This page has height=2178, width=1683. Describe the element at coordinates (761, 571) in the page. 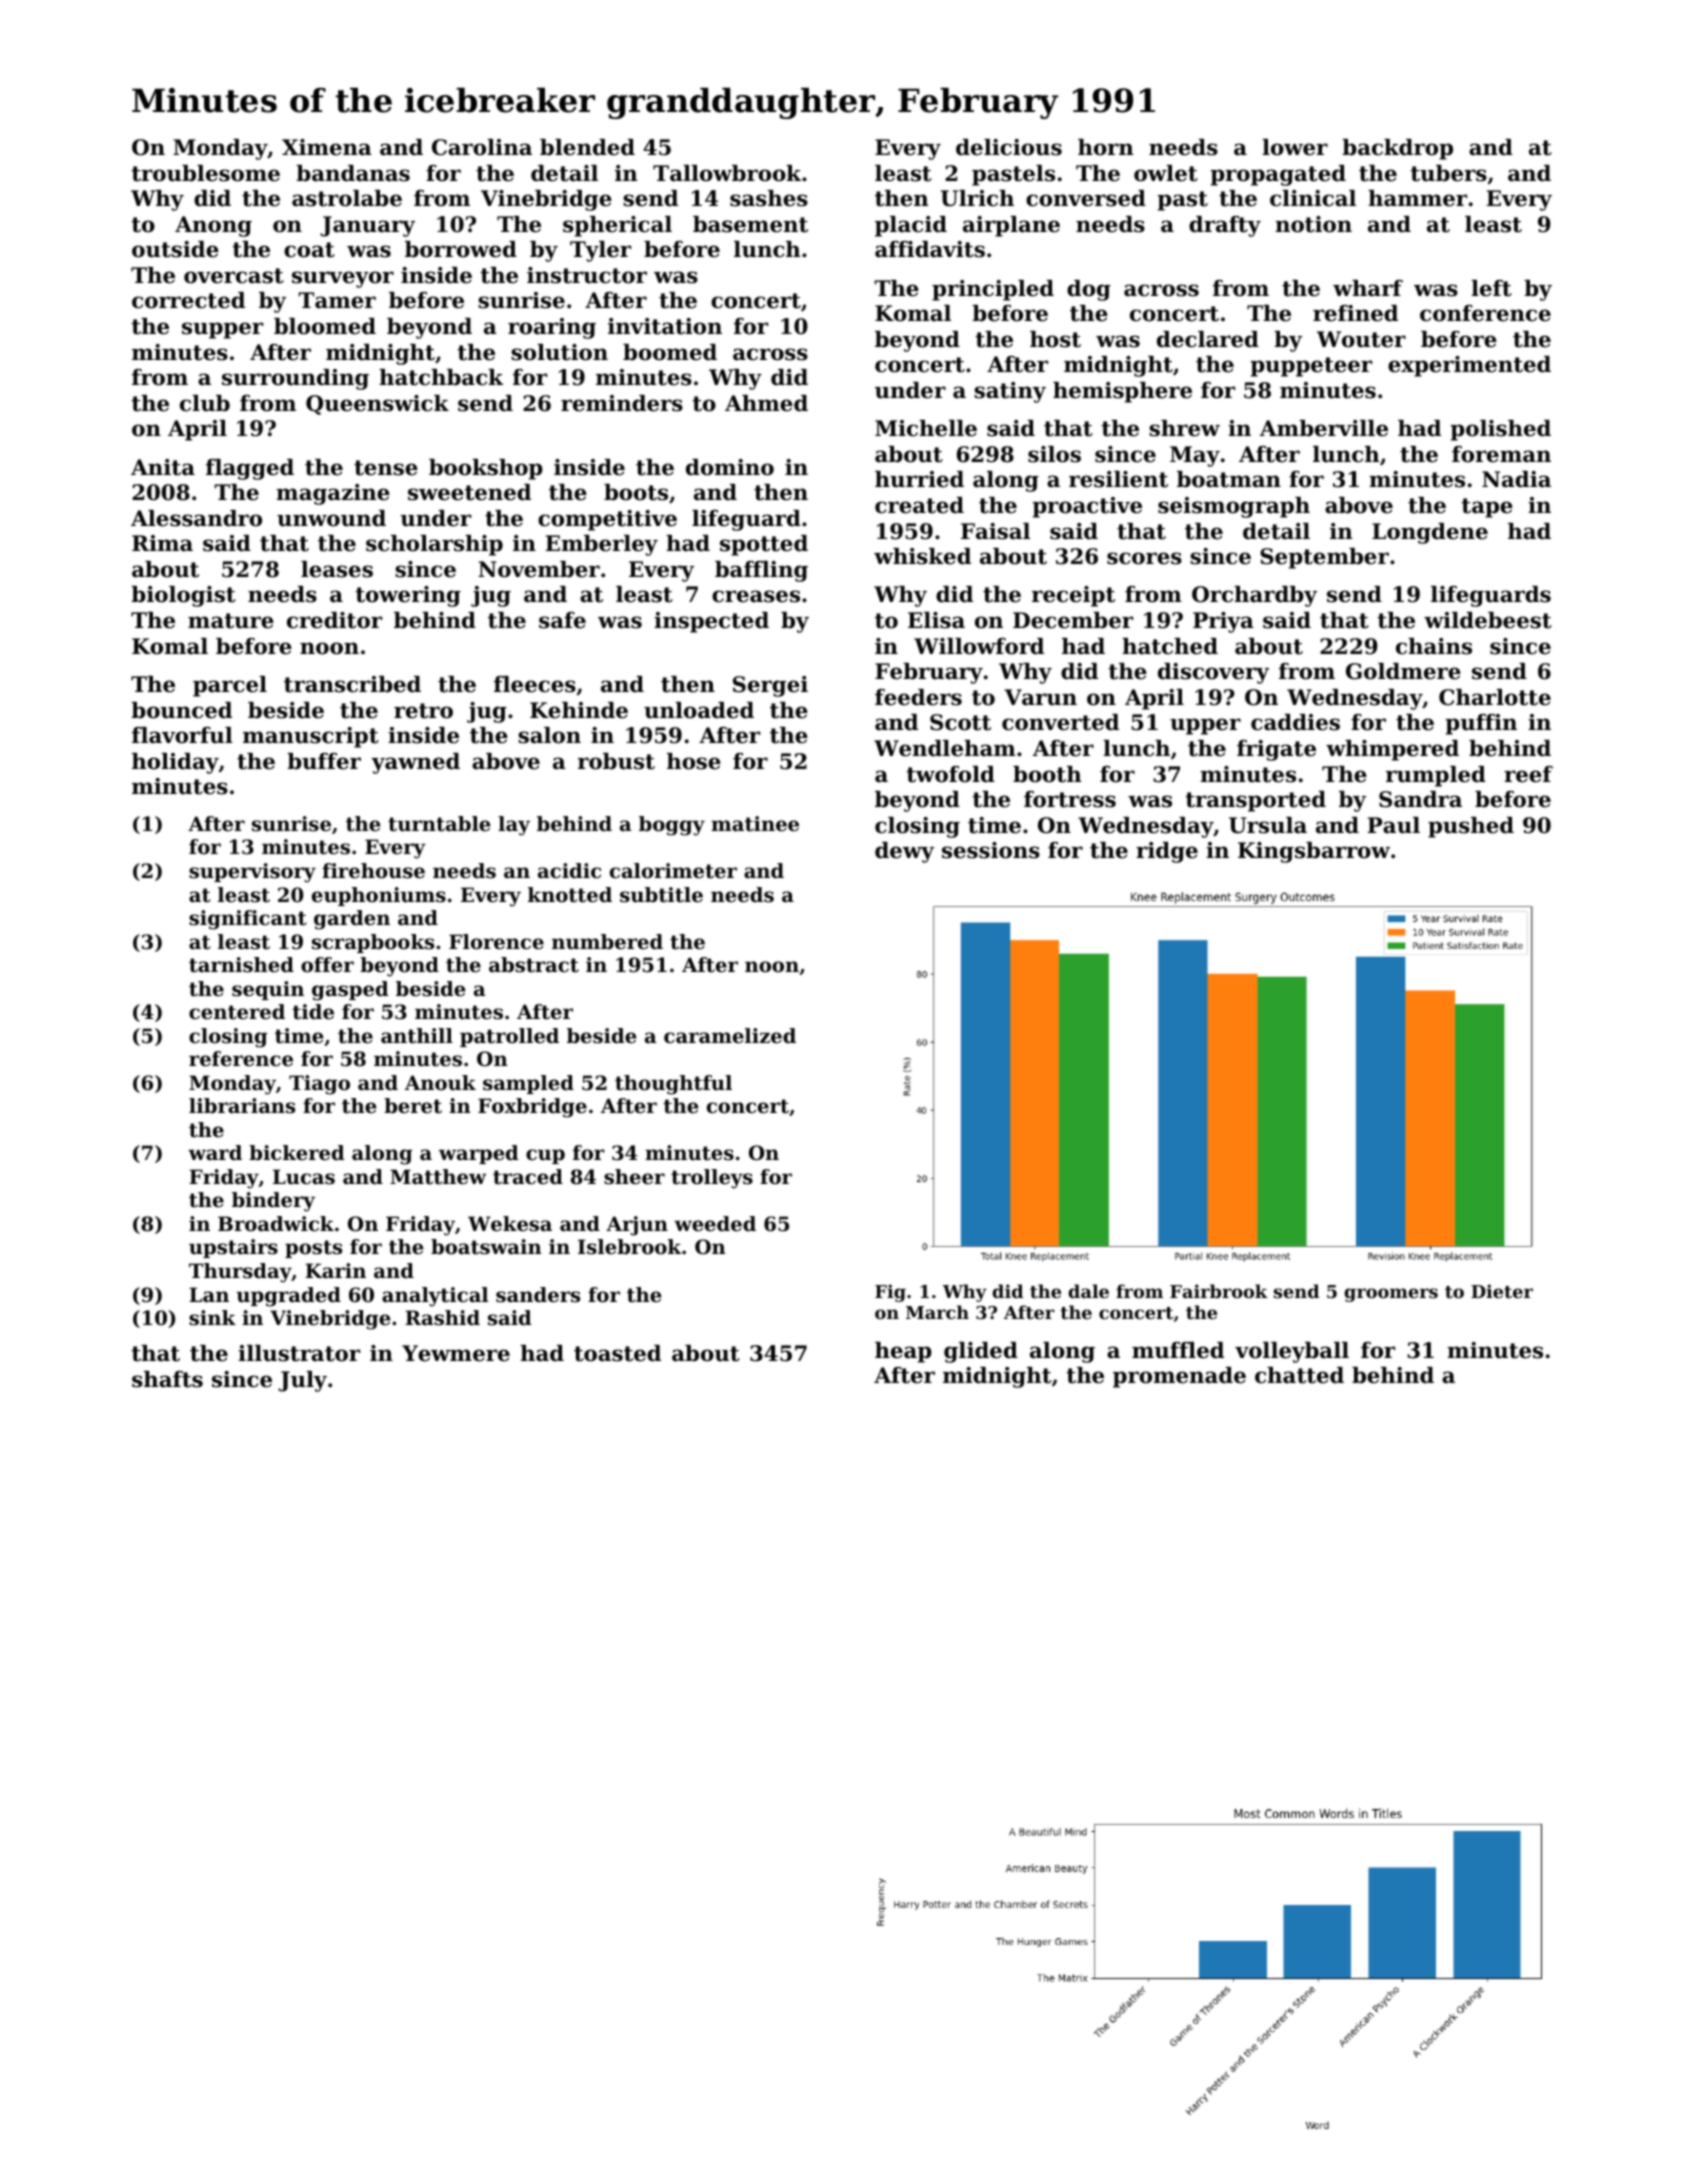

I see `baffling` at that location.
